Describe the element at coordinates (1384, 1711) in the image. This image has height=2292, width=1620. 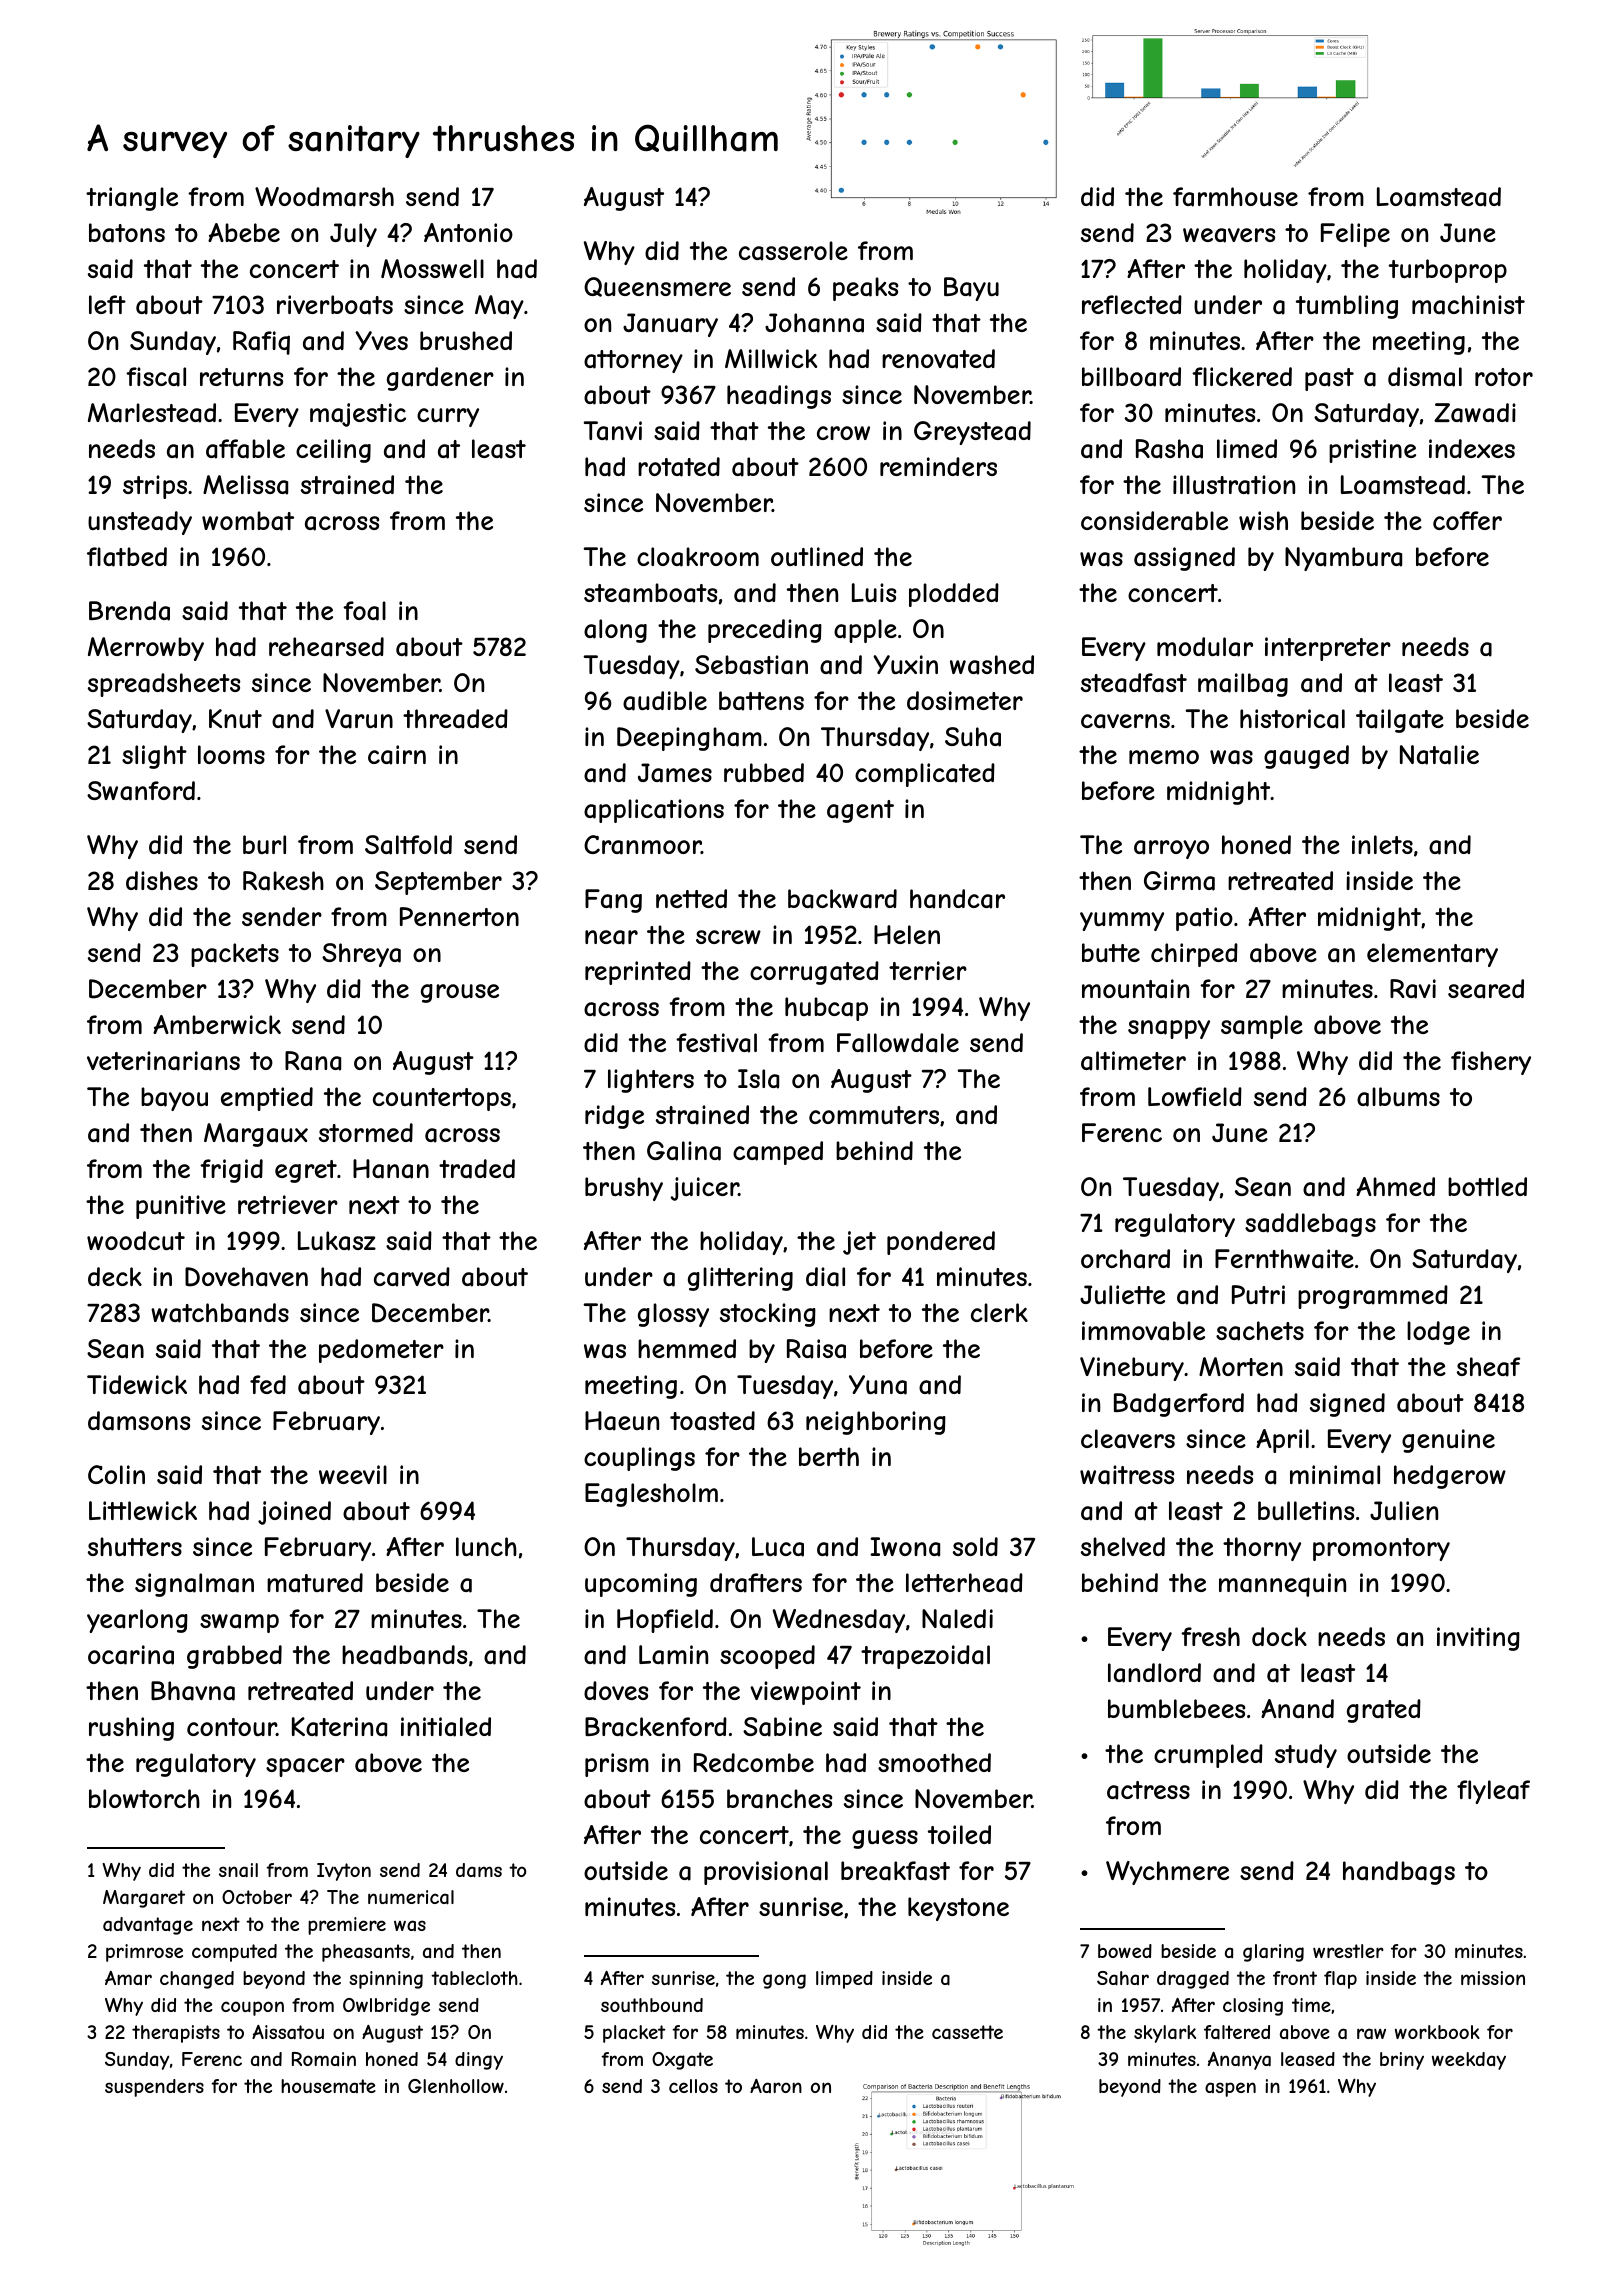
I see `grated` at that location.
